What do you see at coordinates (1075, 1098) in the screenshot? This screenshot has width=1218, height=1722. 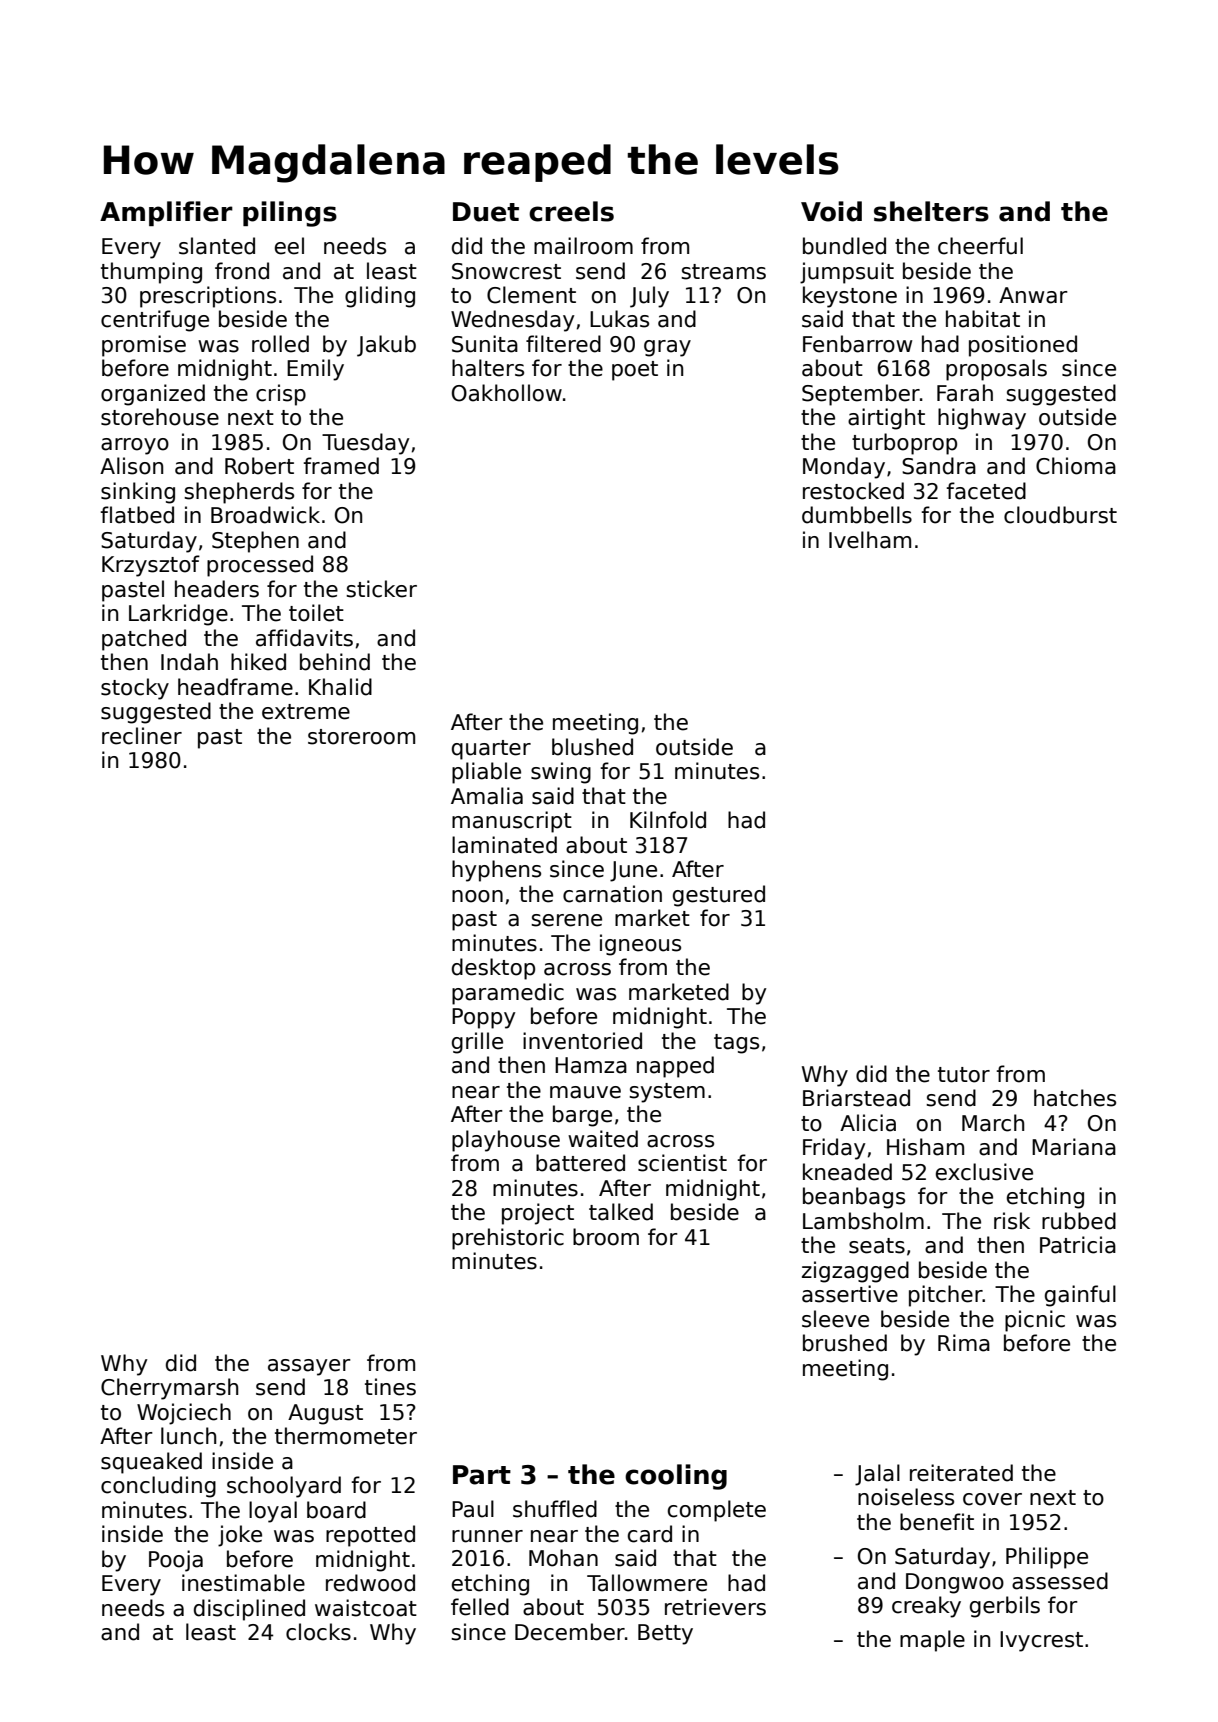 I see `hatches` at bounding box center [1075, 1098].
